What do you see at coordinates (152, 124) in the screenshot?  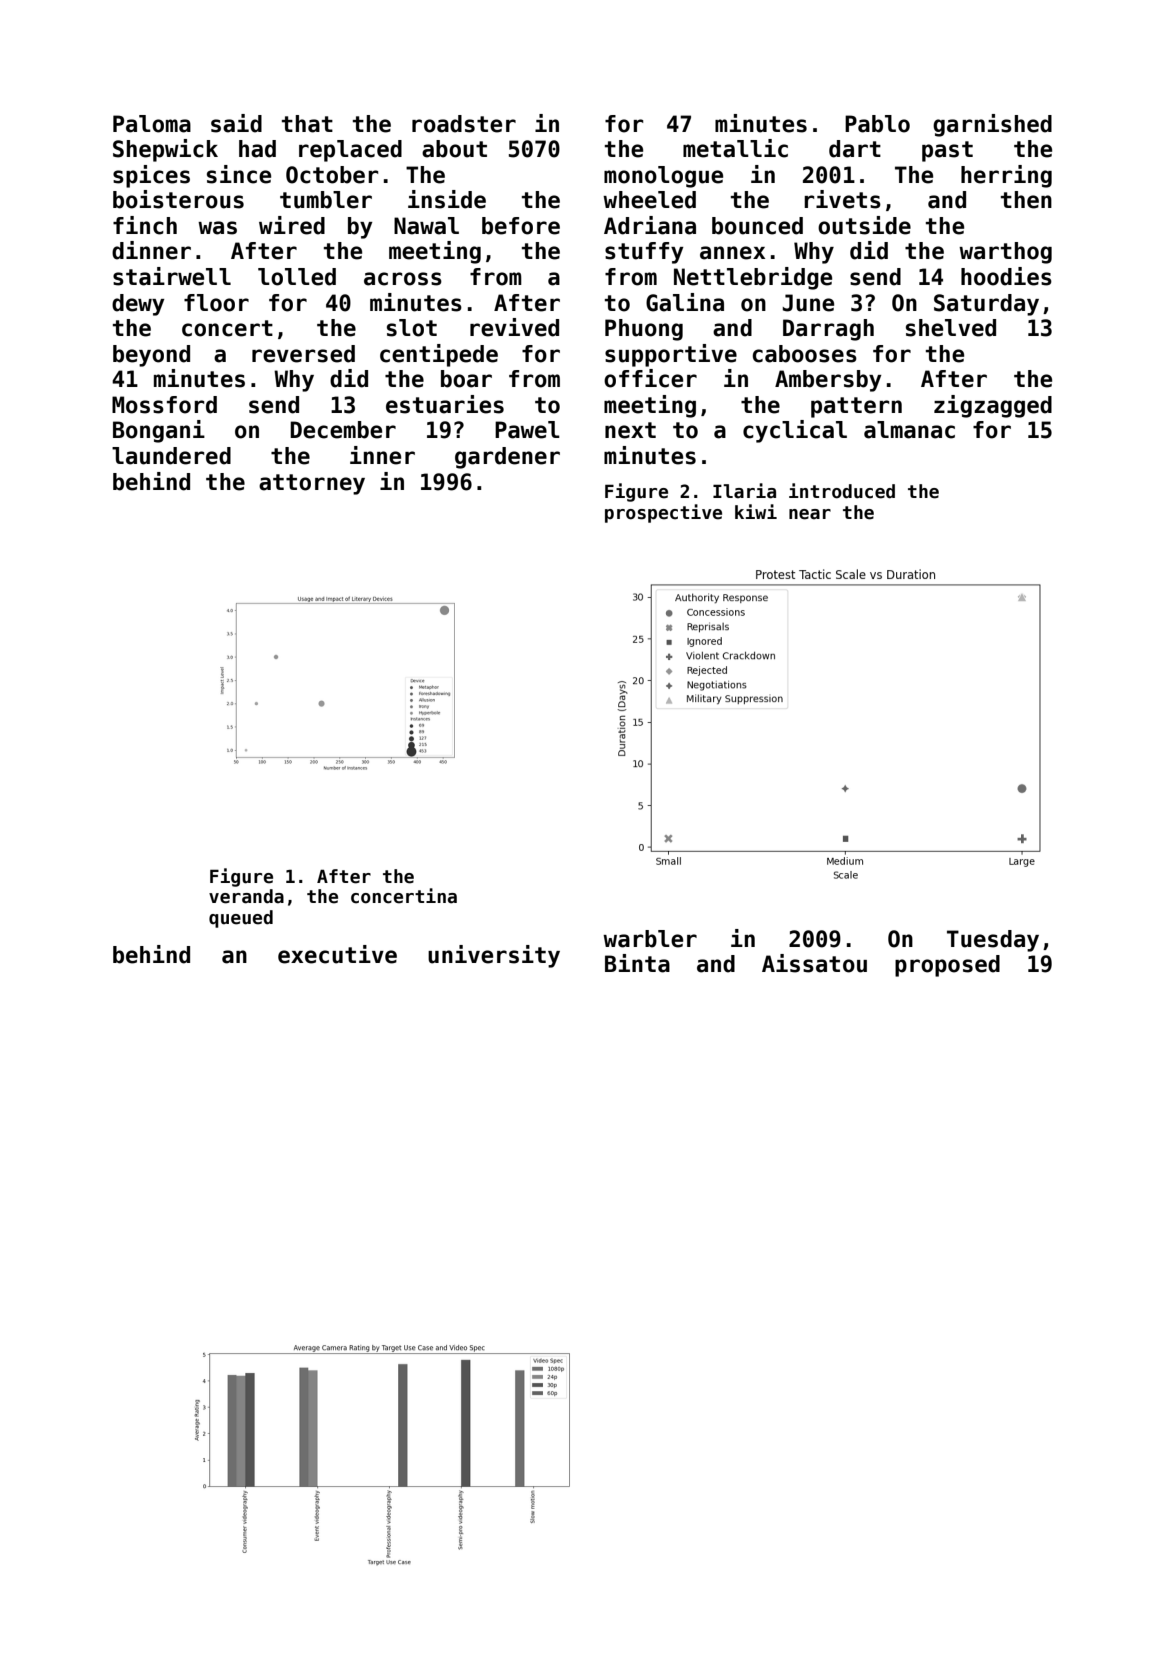 I see `Paloma` at bounding box center [152, 124].
